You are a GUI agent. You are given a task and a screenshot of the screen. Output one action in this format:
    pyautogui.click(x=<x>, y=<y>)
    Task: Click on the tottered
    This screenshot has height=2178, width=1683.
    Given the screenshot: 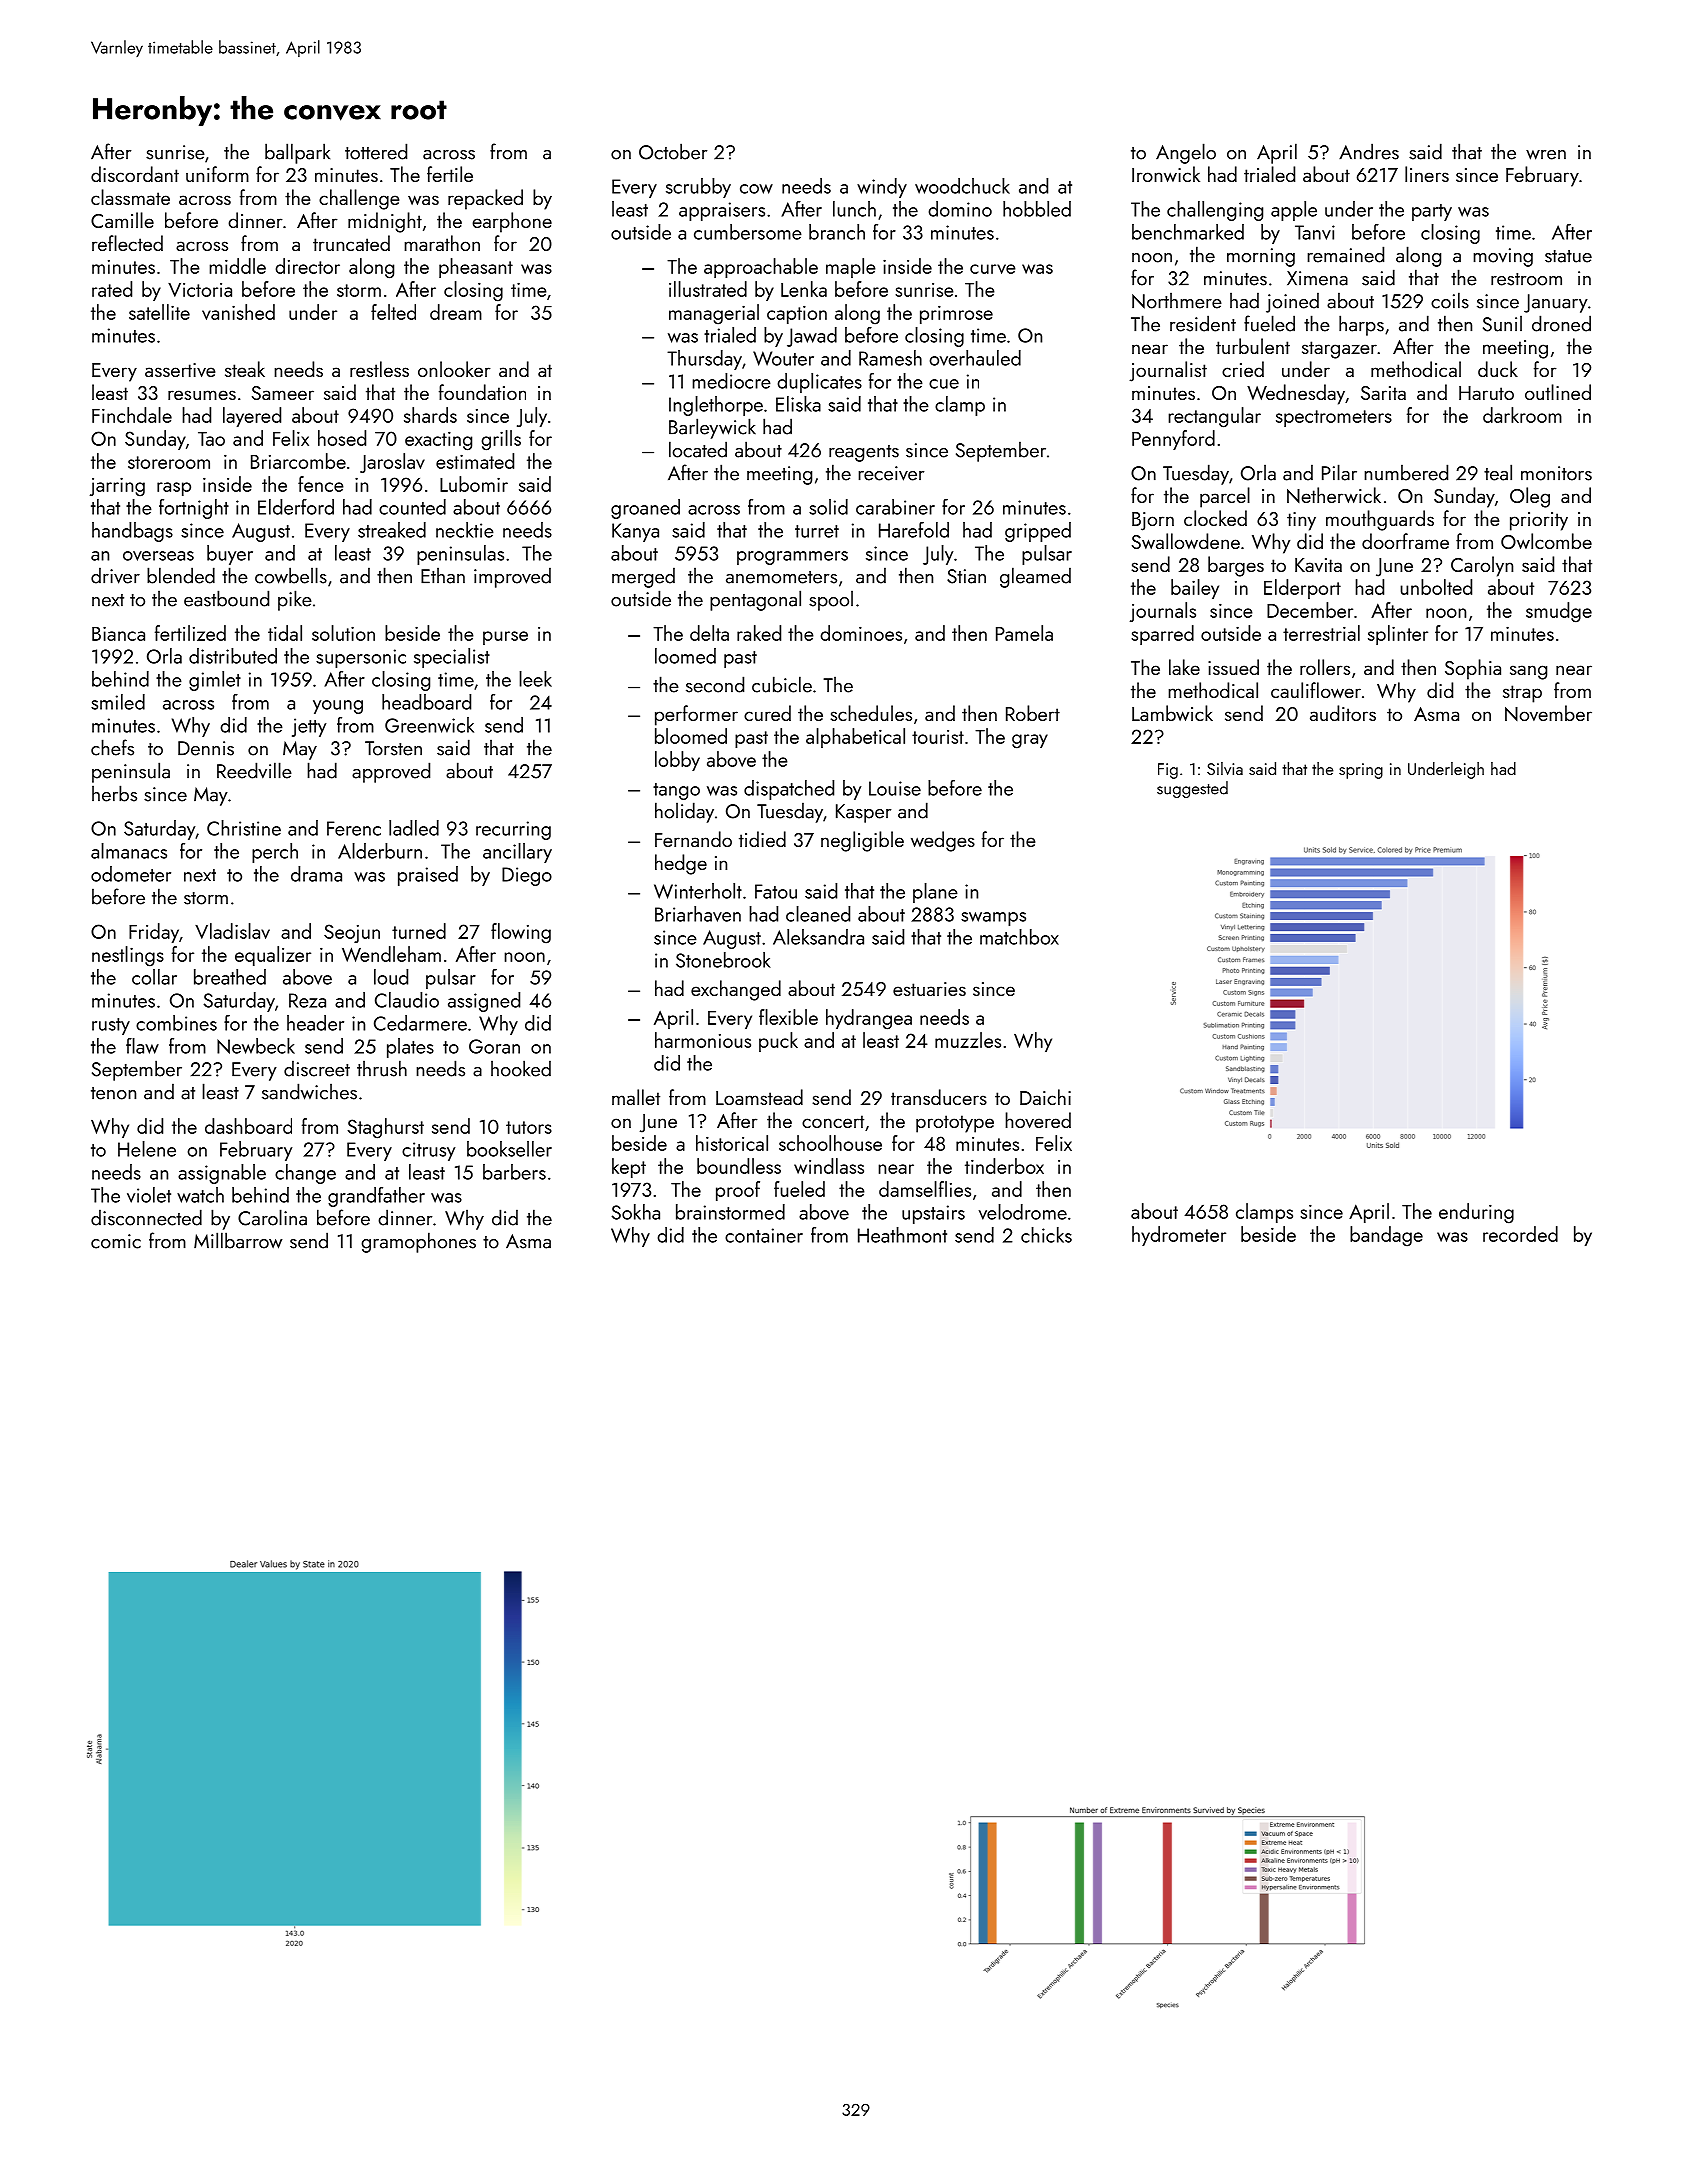 What is the action you would take?
    pyautogui.click(x=376, y=151)
